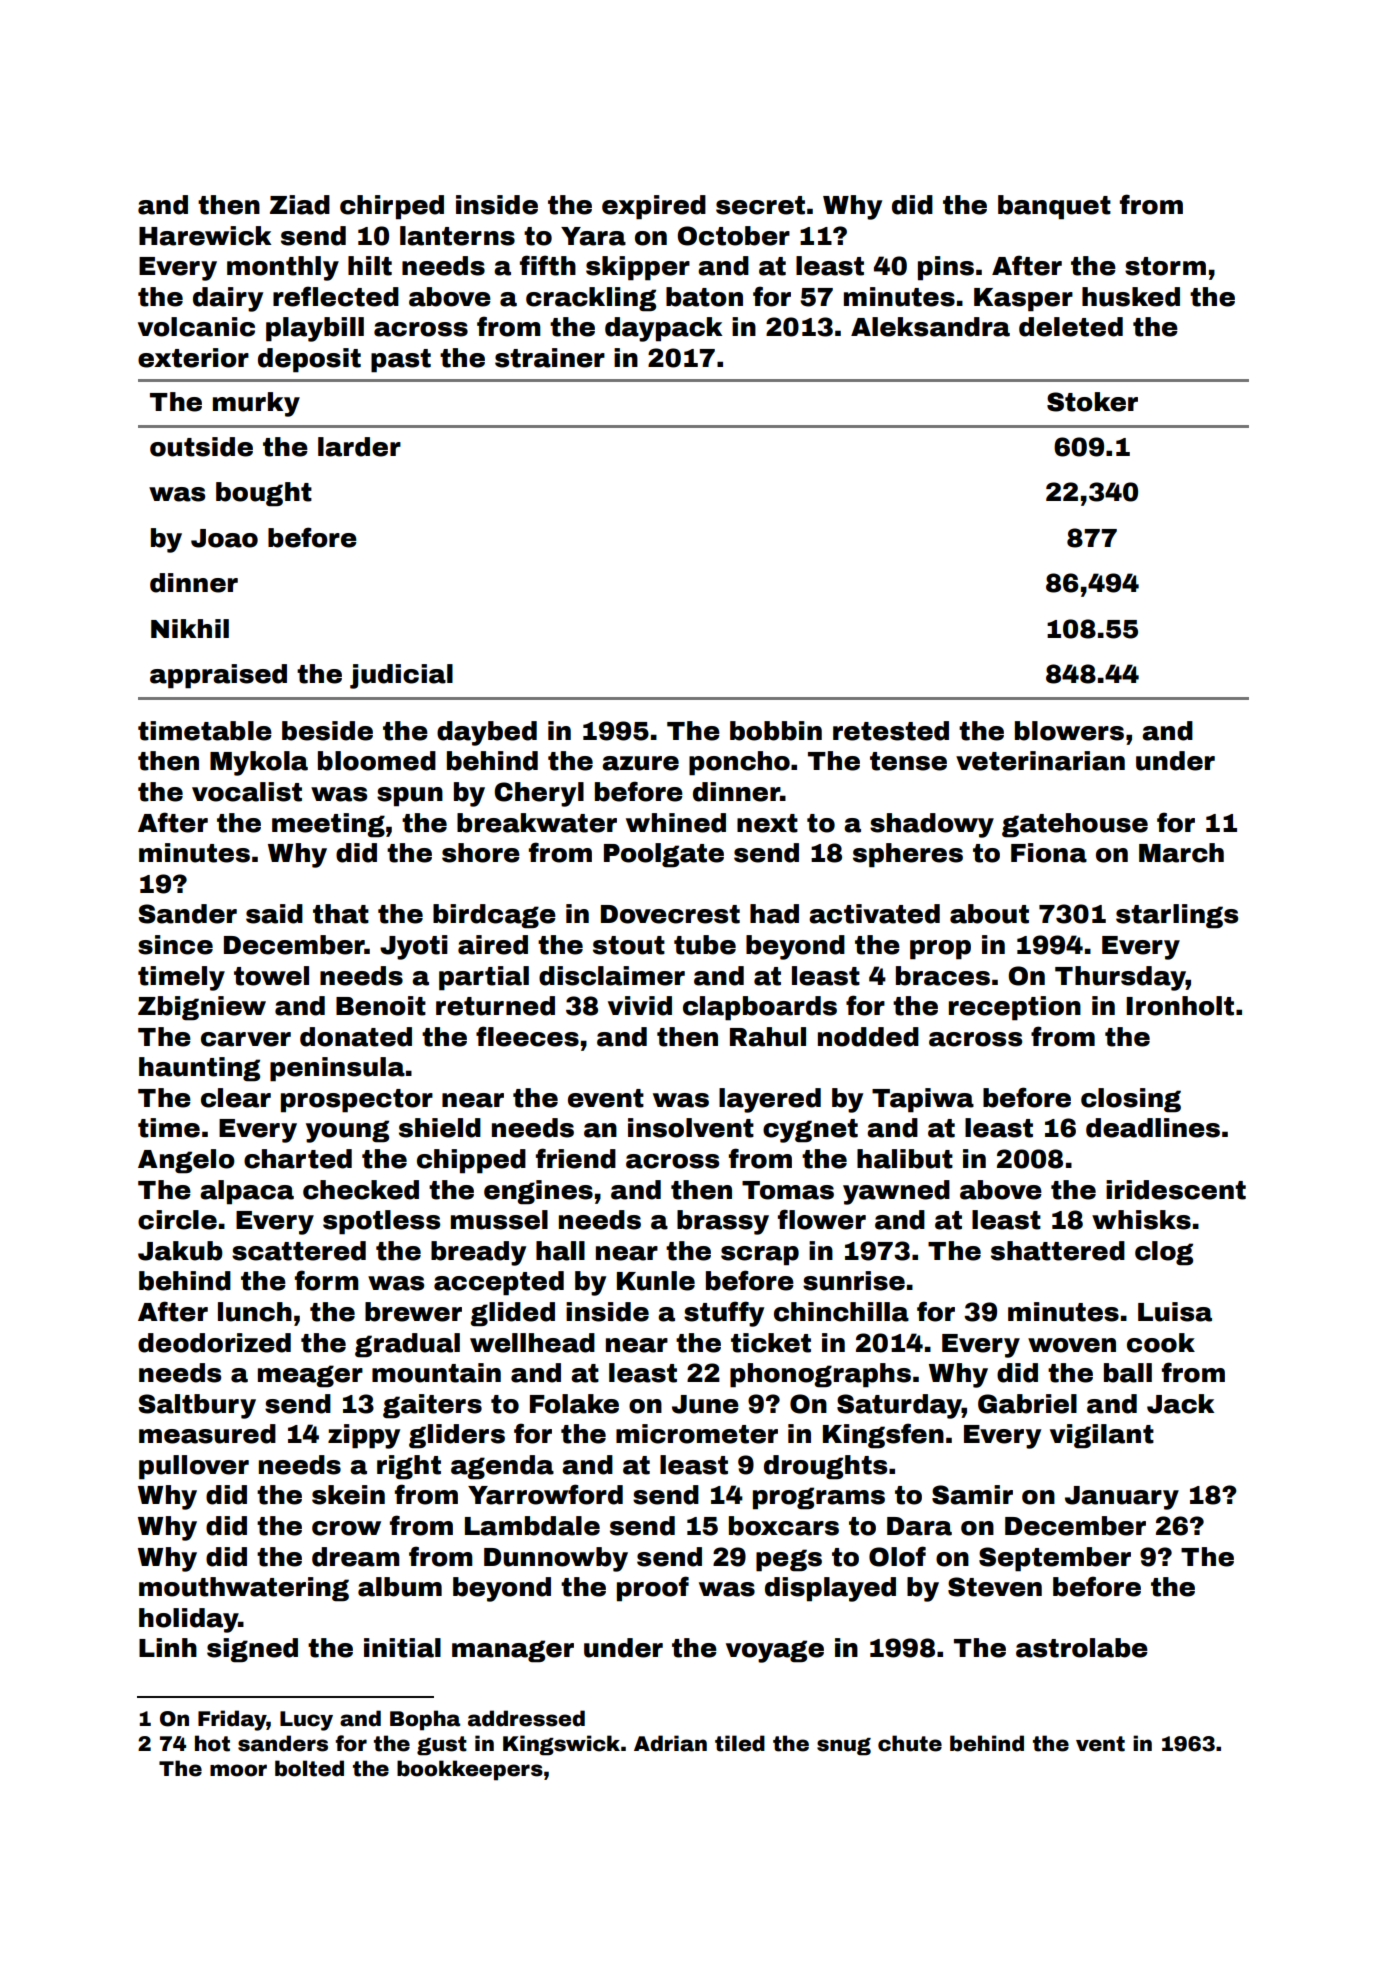 The image size is (1386, 1969). I want to click on towel, so click(271, 976).
